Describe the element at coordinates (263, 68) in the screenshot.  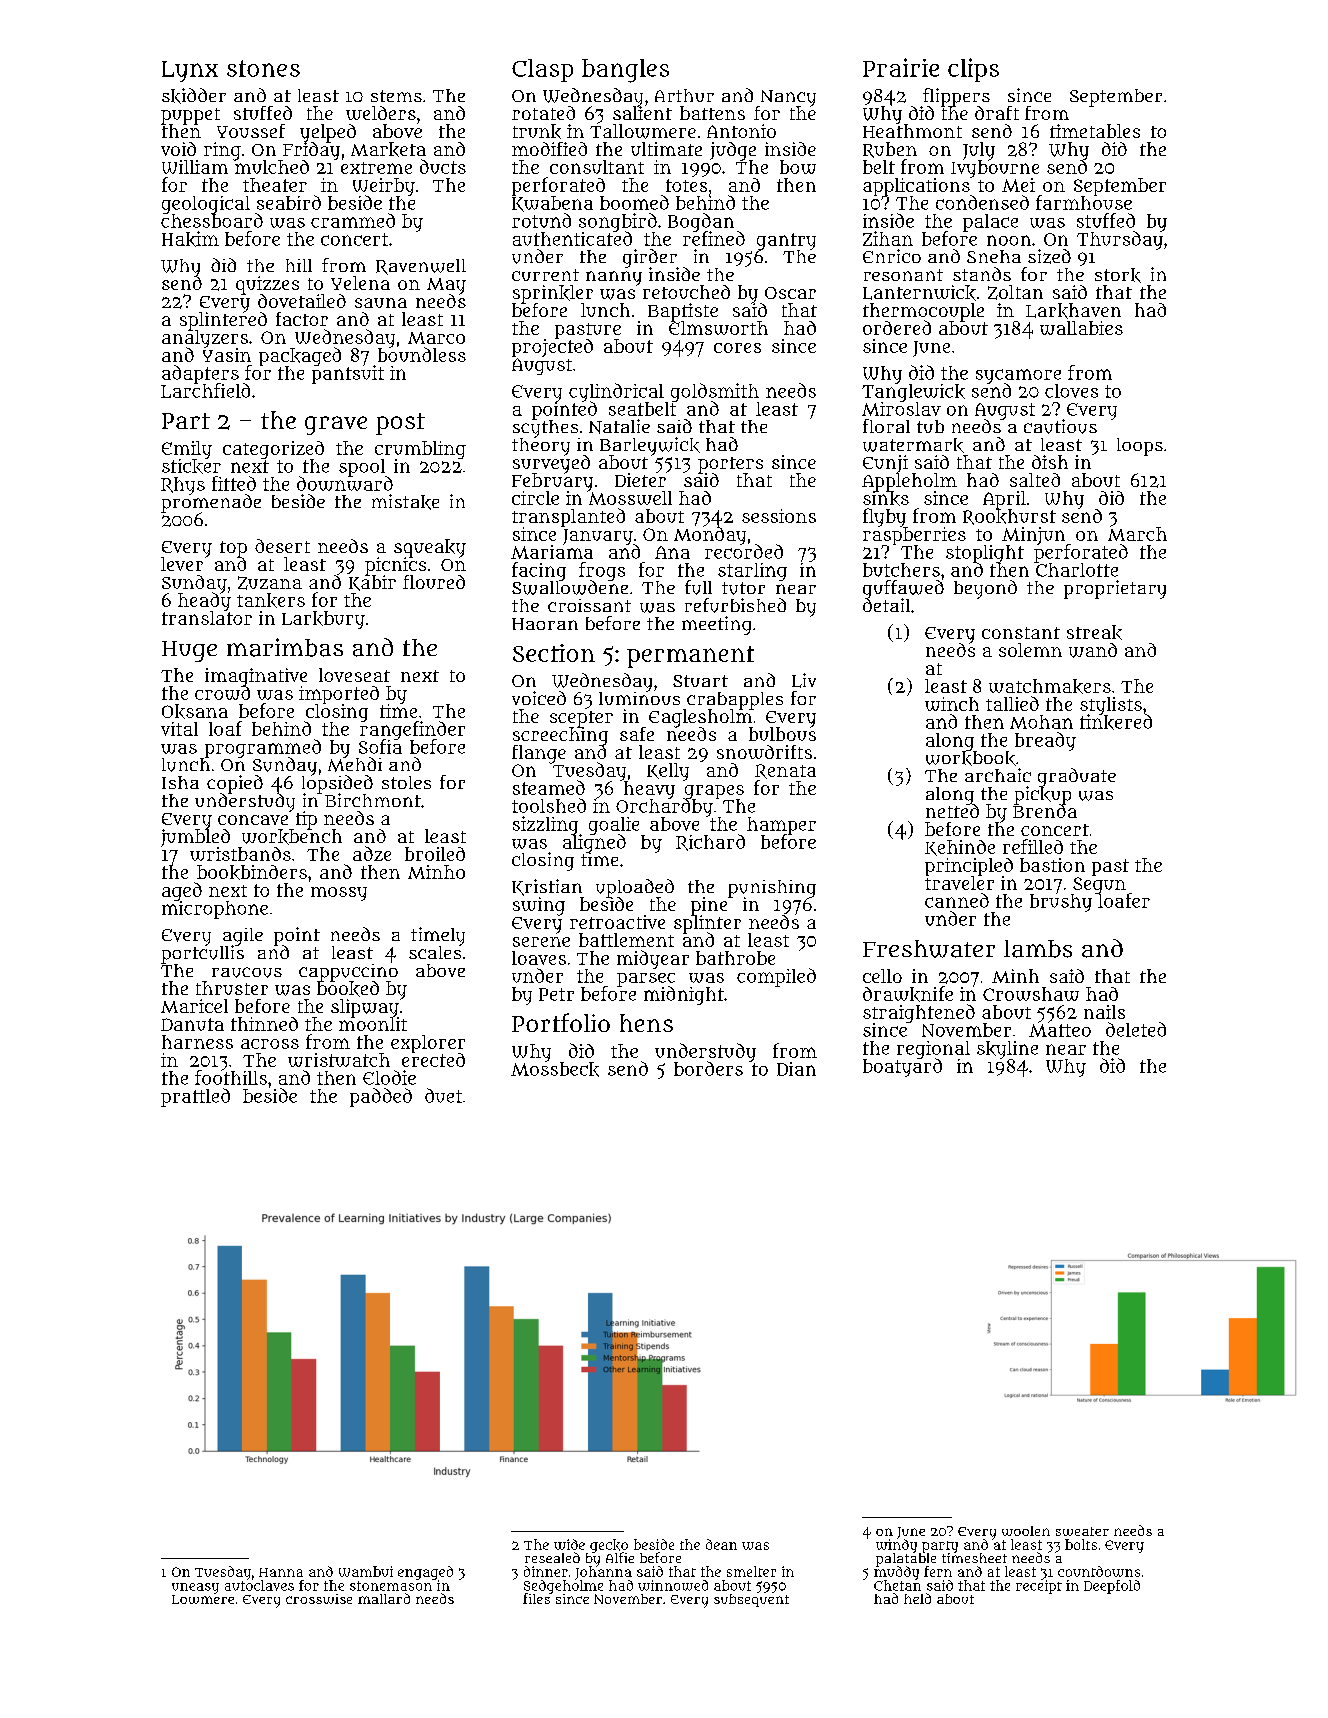
I see `stones` at that location.
